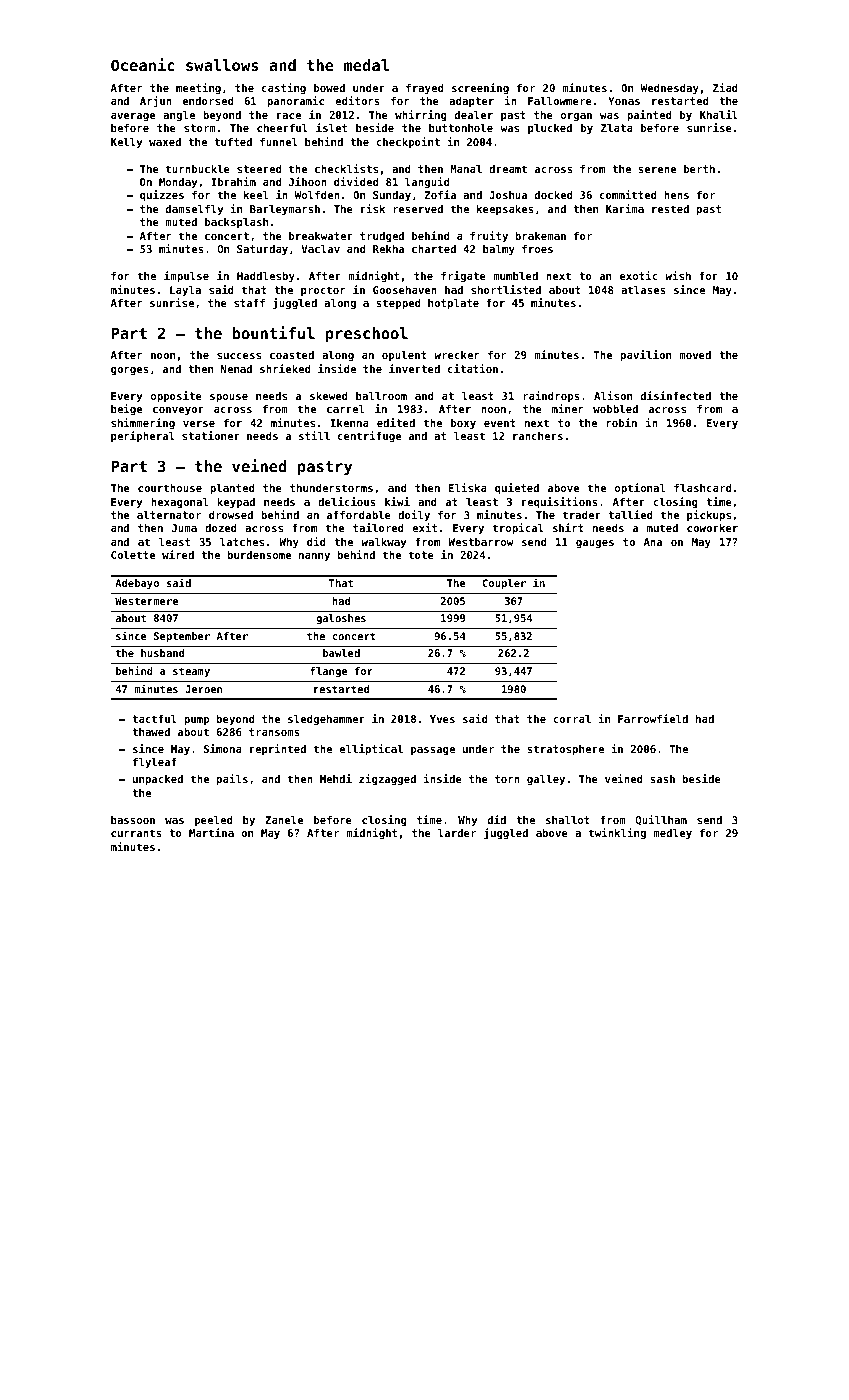 This screenshot has width=849, height=1400. What do you see at coordinates (442, 719) in the screenshot?
I see `Yves` at bounding box center [442, 719].
